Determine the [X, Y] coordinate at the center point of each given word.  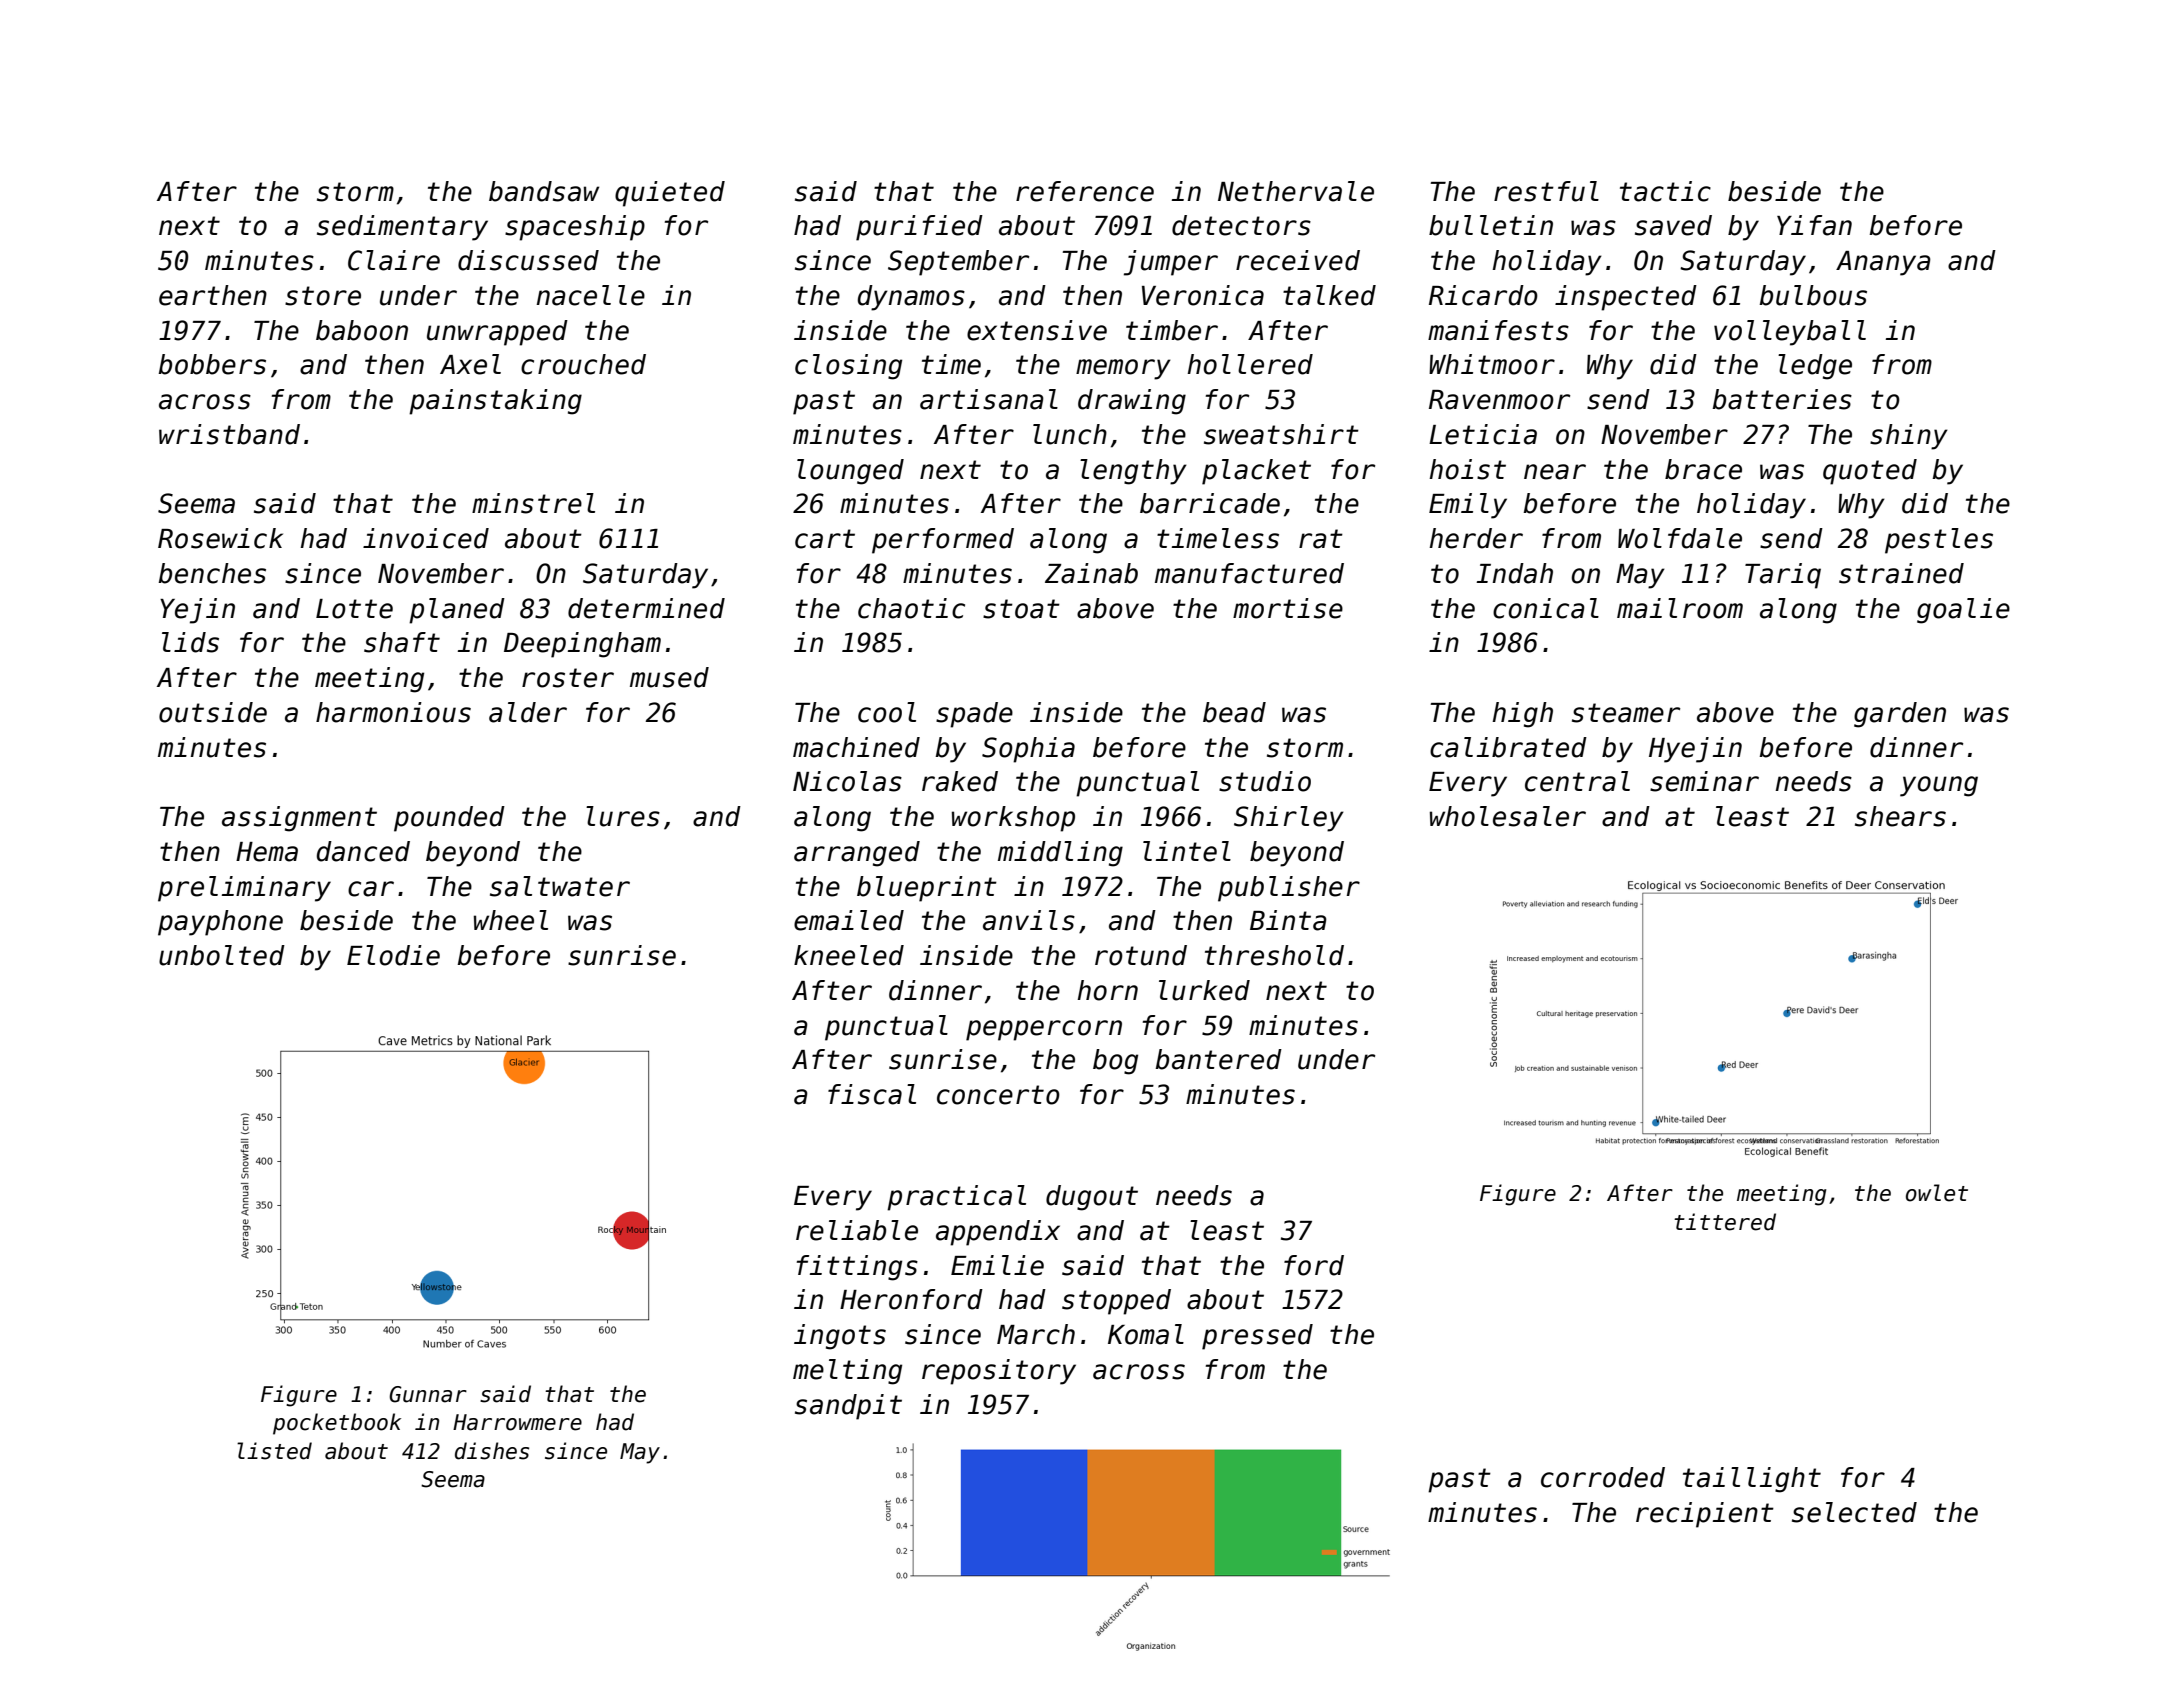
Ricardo [1483, 295]
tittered [1725, 1222]
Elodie [393, 955]
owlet [1937, 1193]
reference [1085, 191]
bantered [1218, 1059]
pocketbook [337, 1424]
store [323, 296]
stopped [1116, 1302]
